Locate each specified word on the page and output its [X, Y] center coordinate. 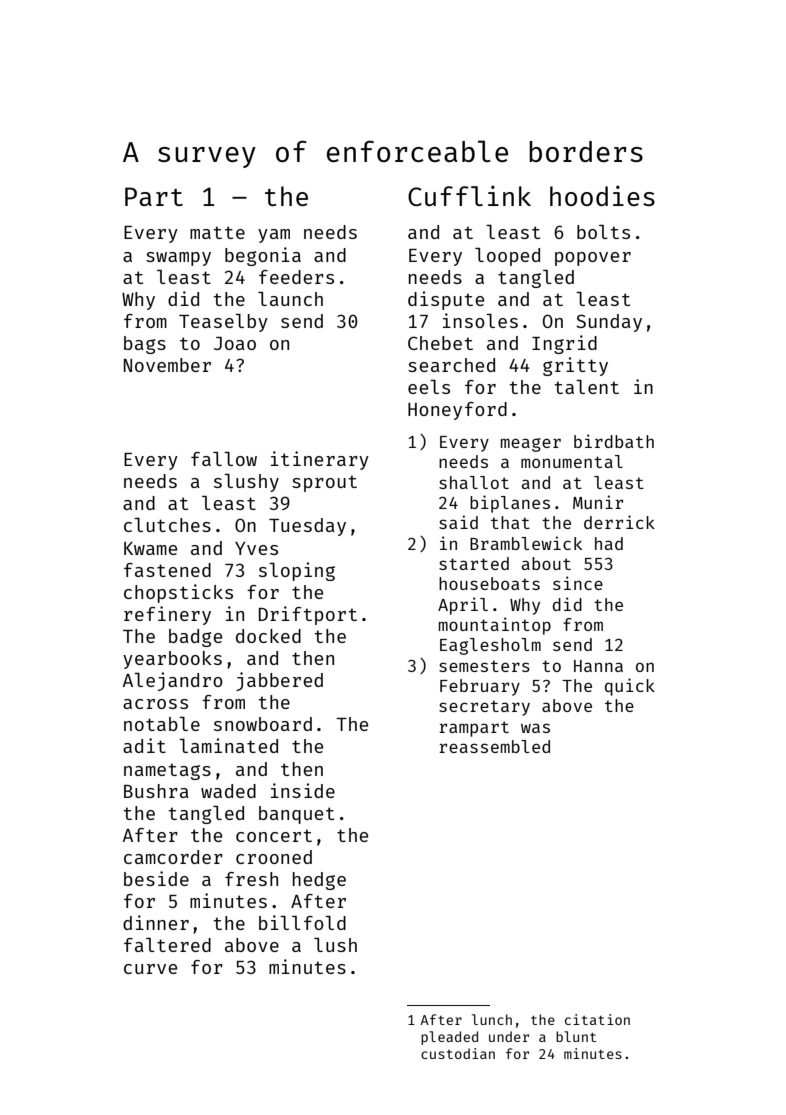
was [535, 728]
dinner [156, 922]
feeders [296, 277]
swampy [178, 259]
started [474, 563]
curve [150, 969]
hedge [319, 881]
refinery [167, 615]
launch [290, 299]
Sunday [609, 323]
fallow [224, 459]
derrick [619, 522]
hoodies [602, 195]
